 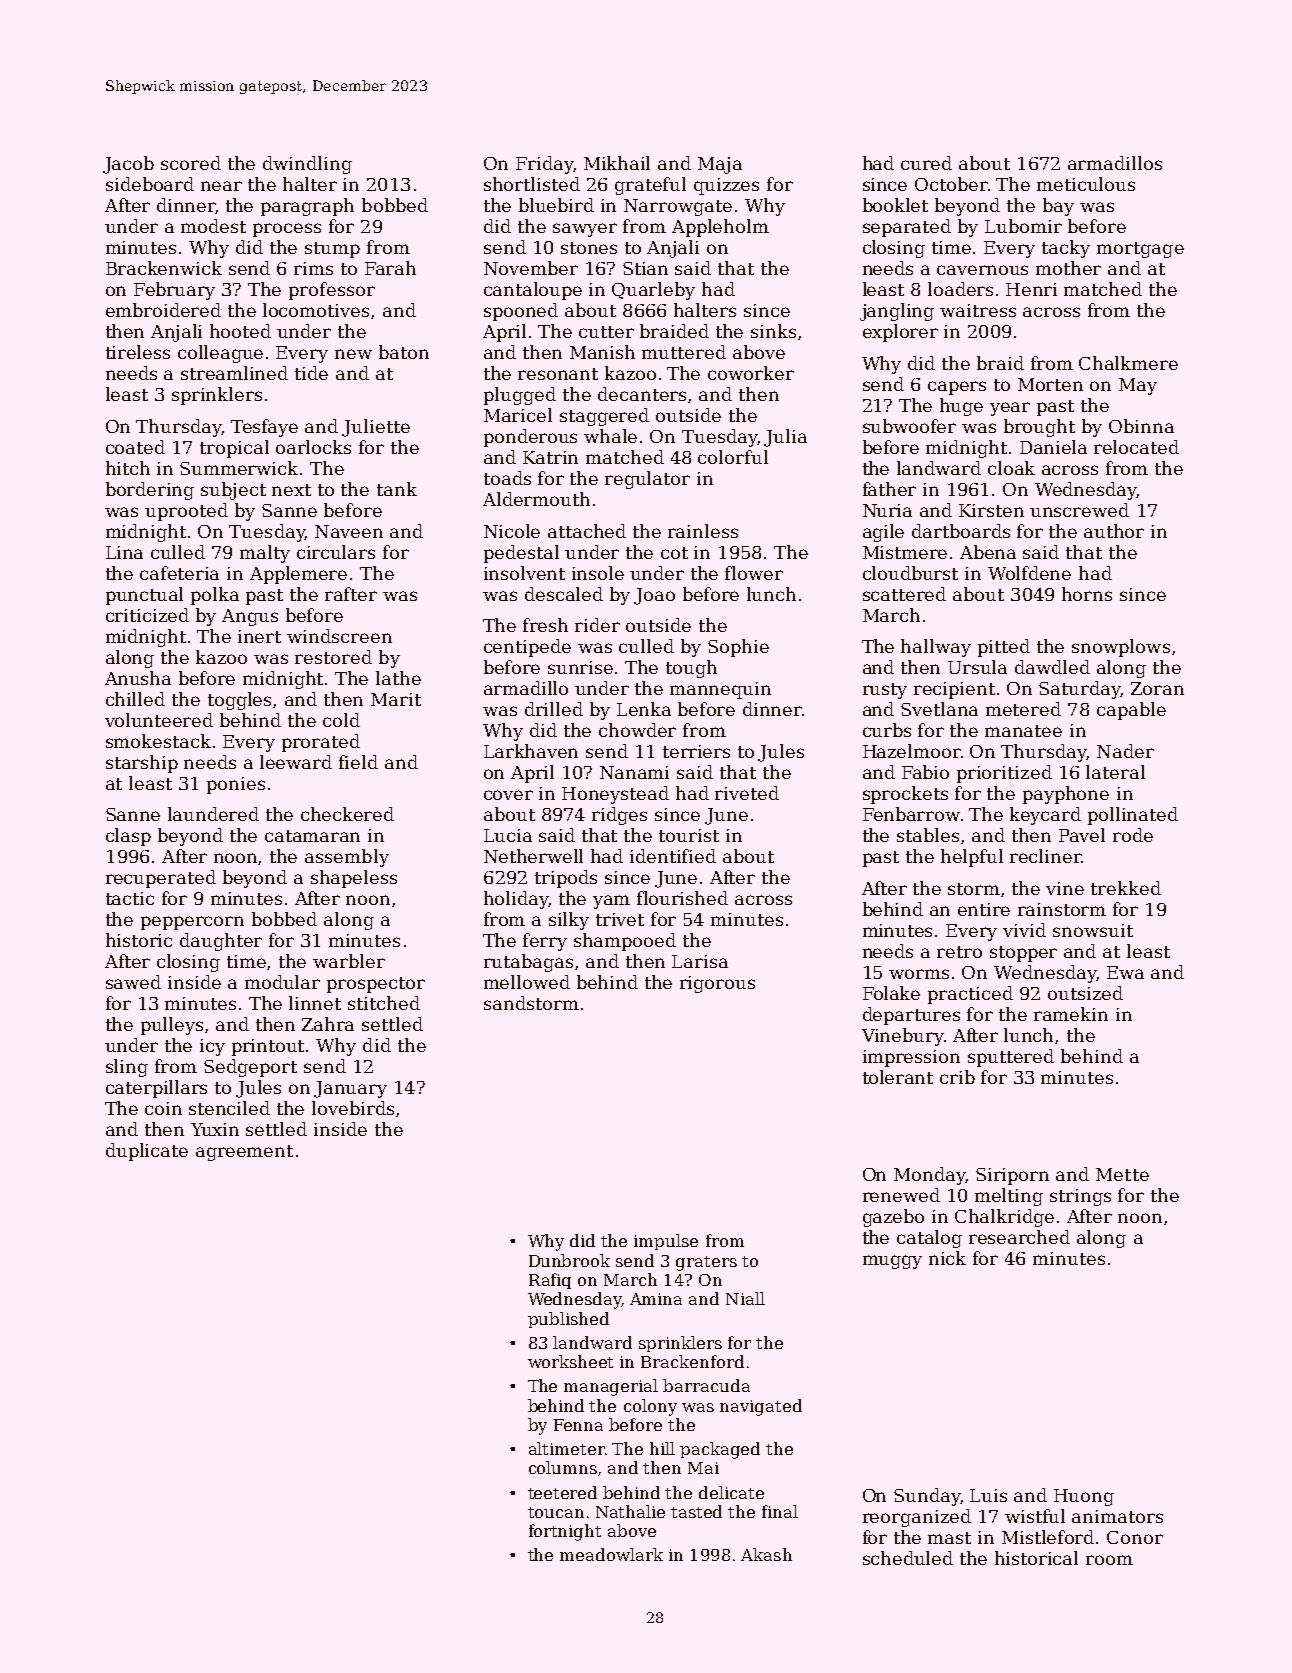 What do you see at coordinates (544, 165) in the image?
I see `Friday` at bounding box center [544, 165].
